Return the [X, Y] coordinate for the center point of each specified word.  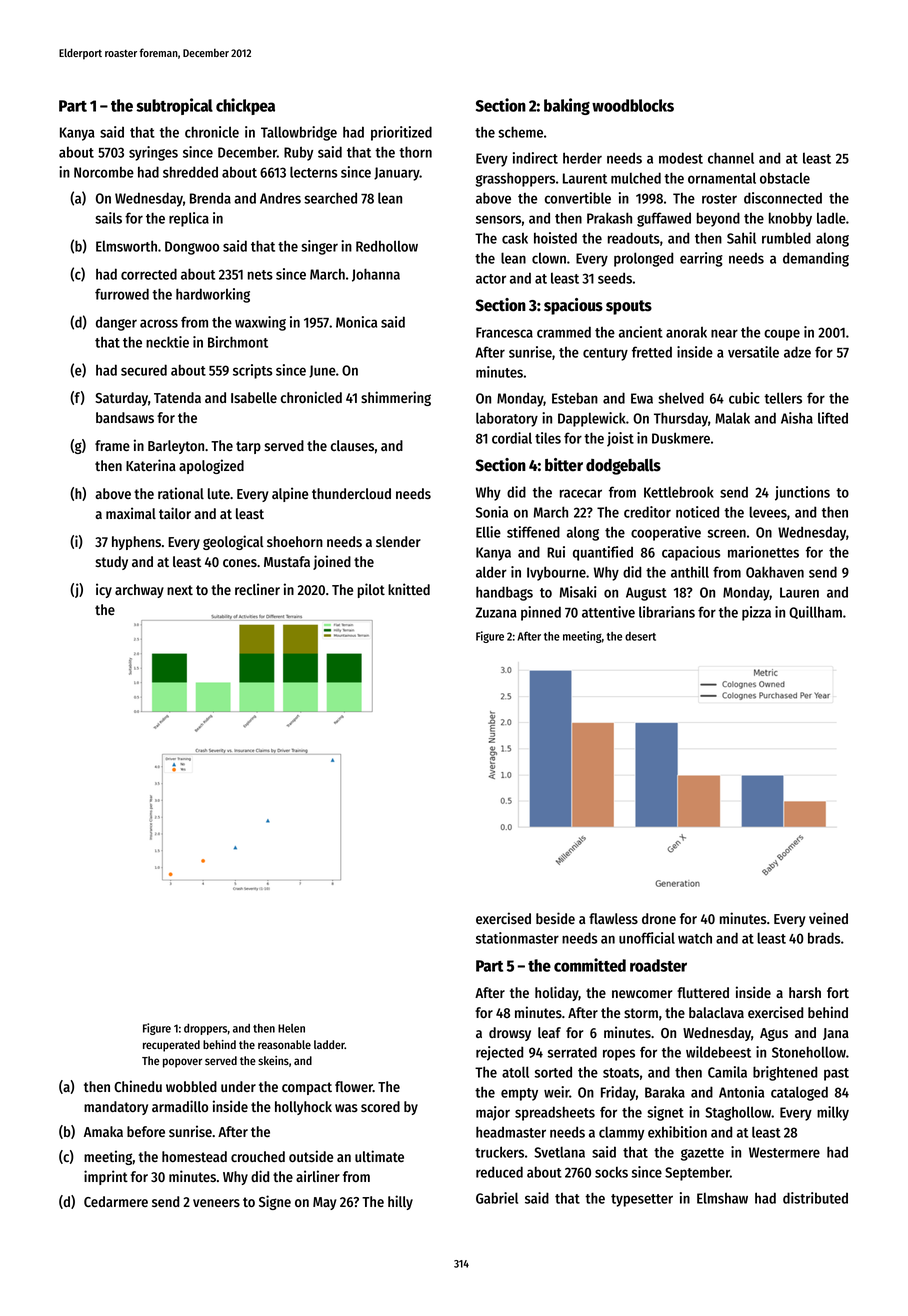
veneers [216, 1203]
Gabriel [497, 1198]
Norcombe [104, 172]
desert [640, 636]
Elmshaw [722, 1198]
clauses [352, 445]
